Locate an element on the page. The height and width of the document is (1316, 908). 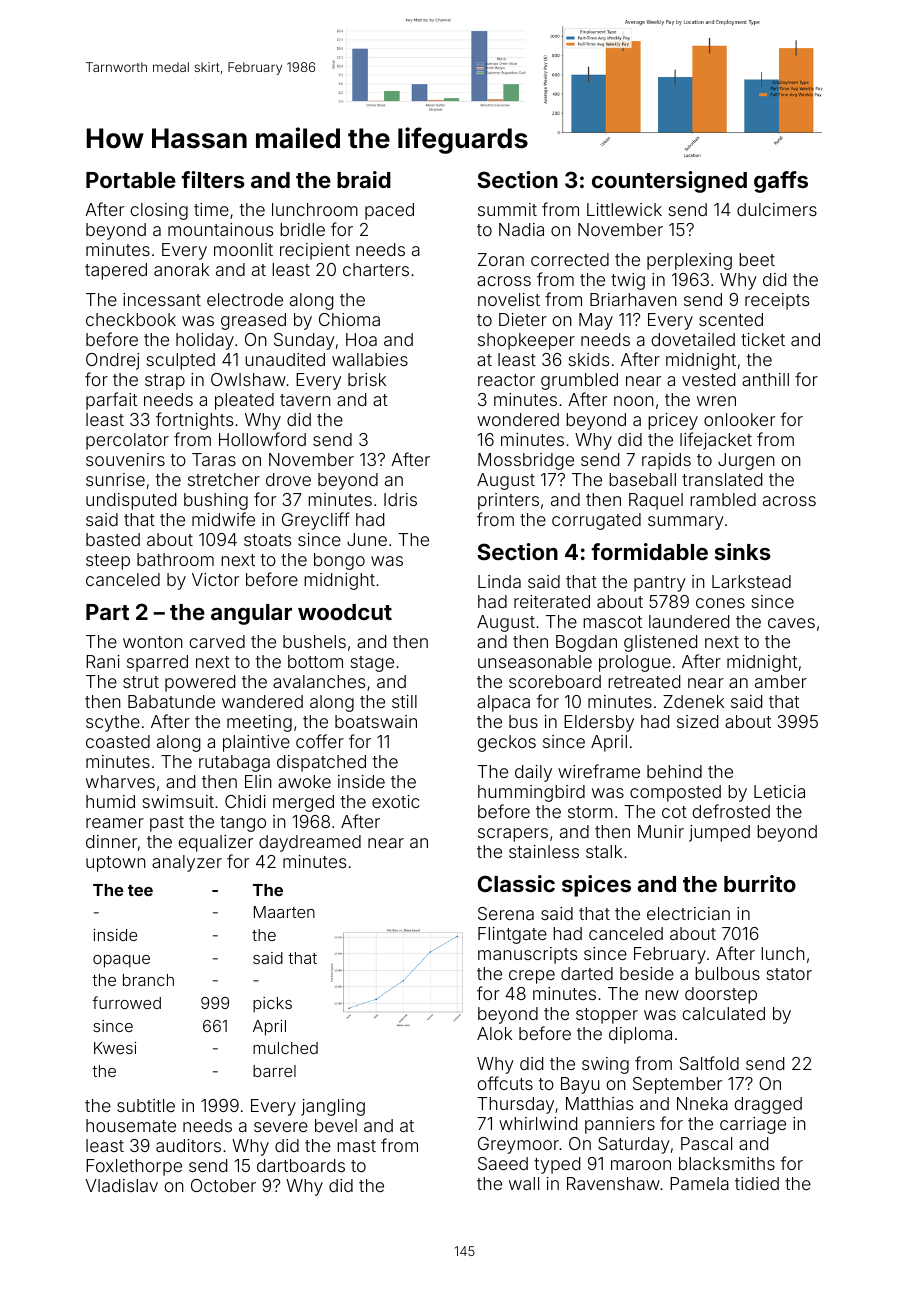
holiday is located at coordinates (205, 341).
